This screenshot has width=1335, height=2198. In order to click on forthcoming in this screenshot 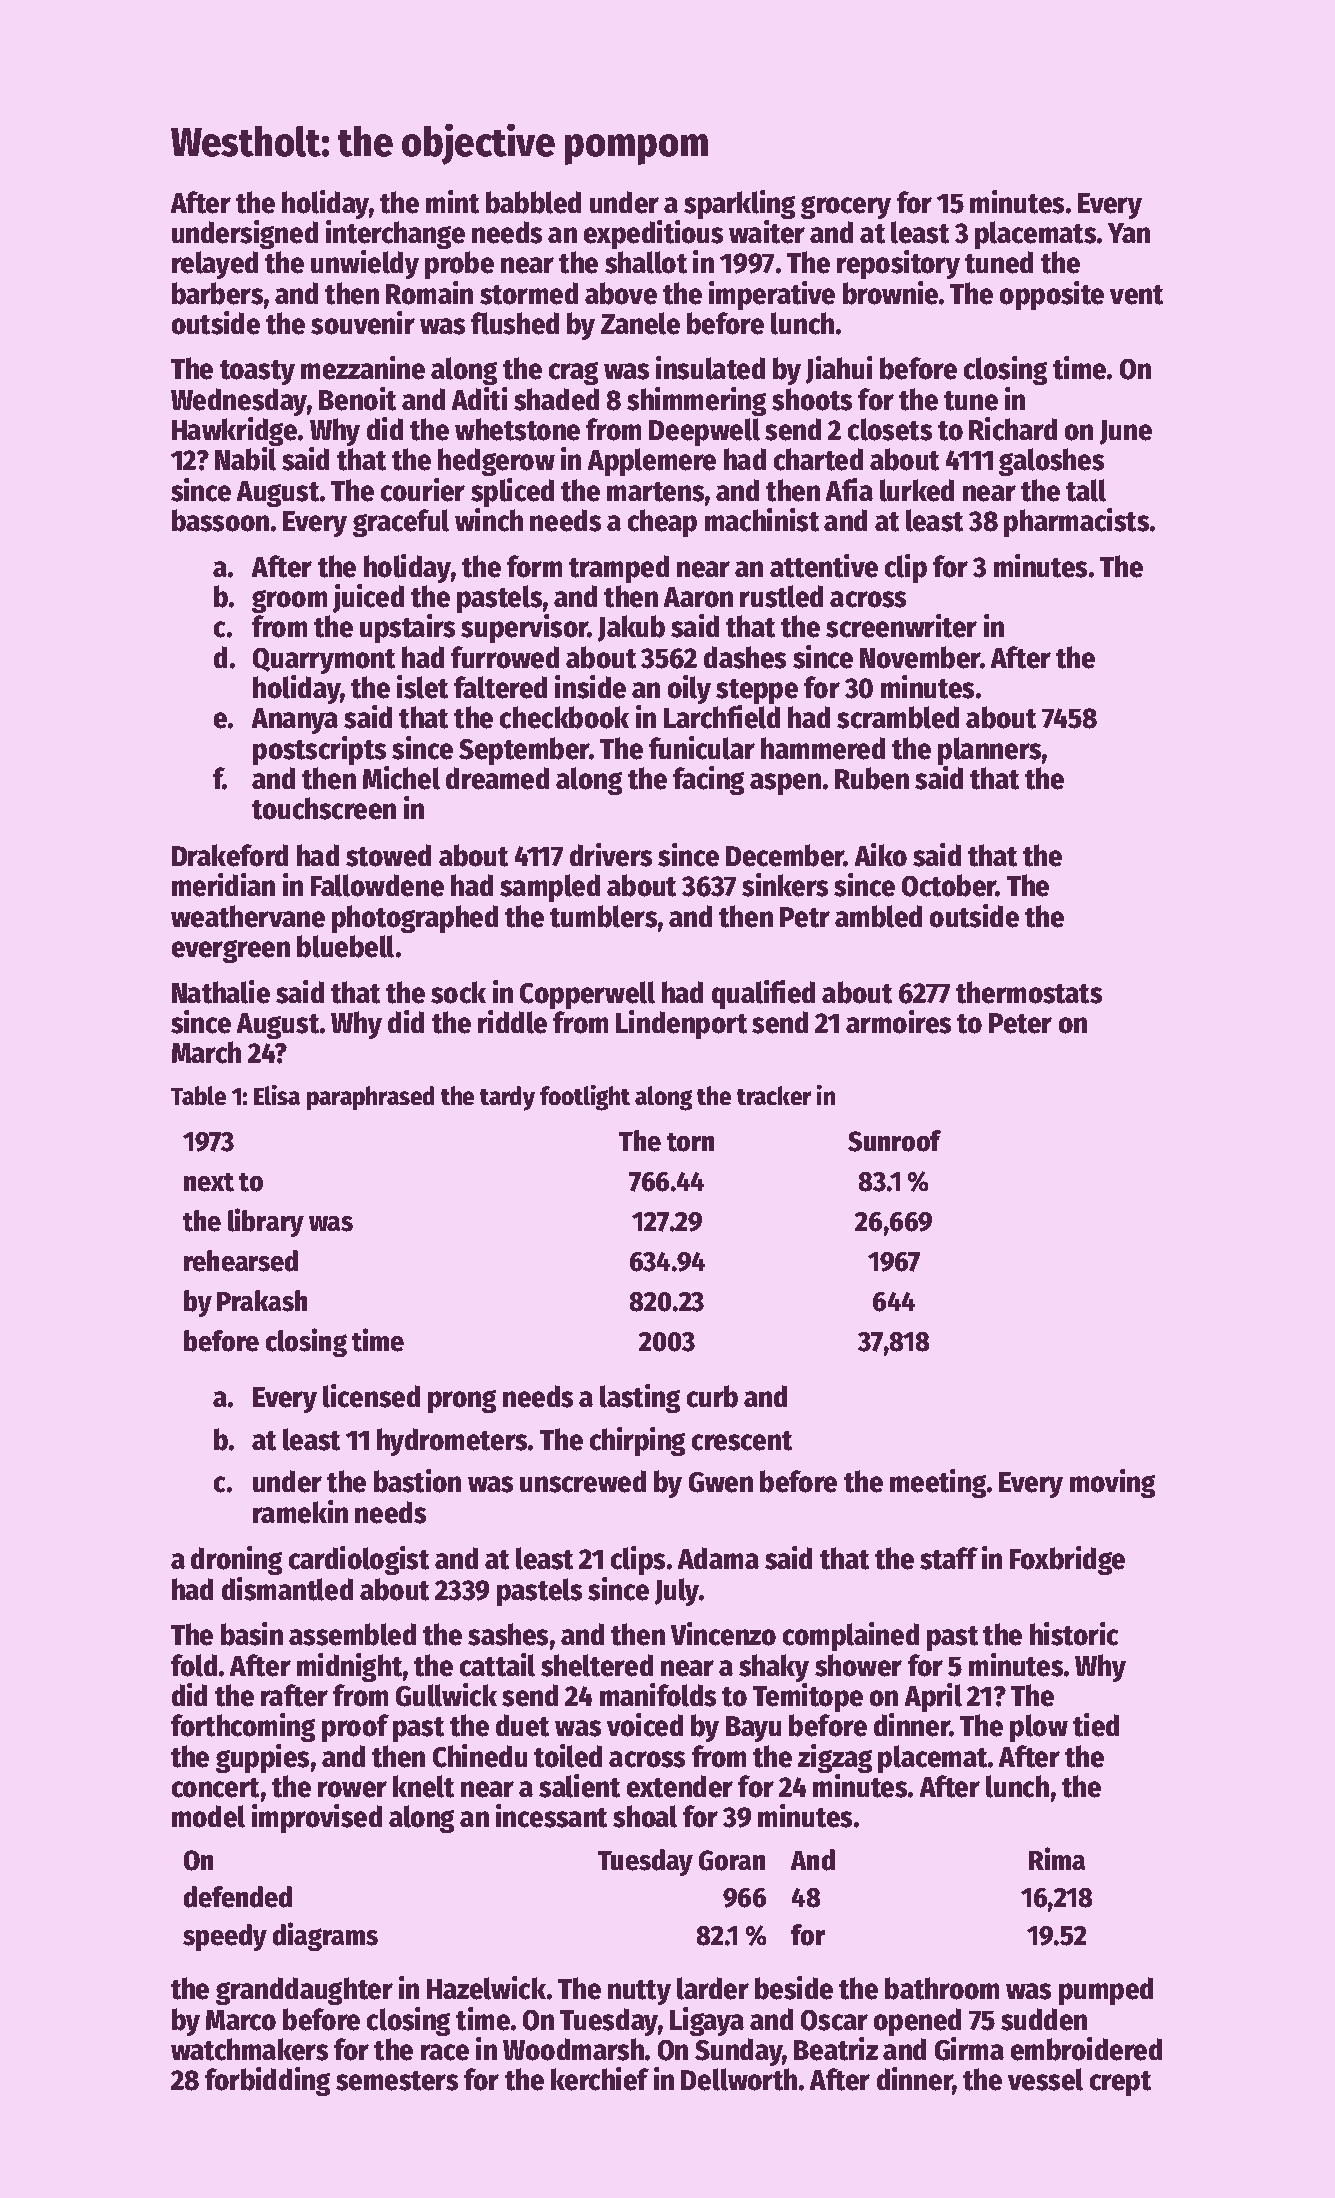, I will do `click(243, 1727)`.
